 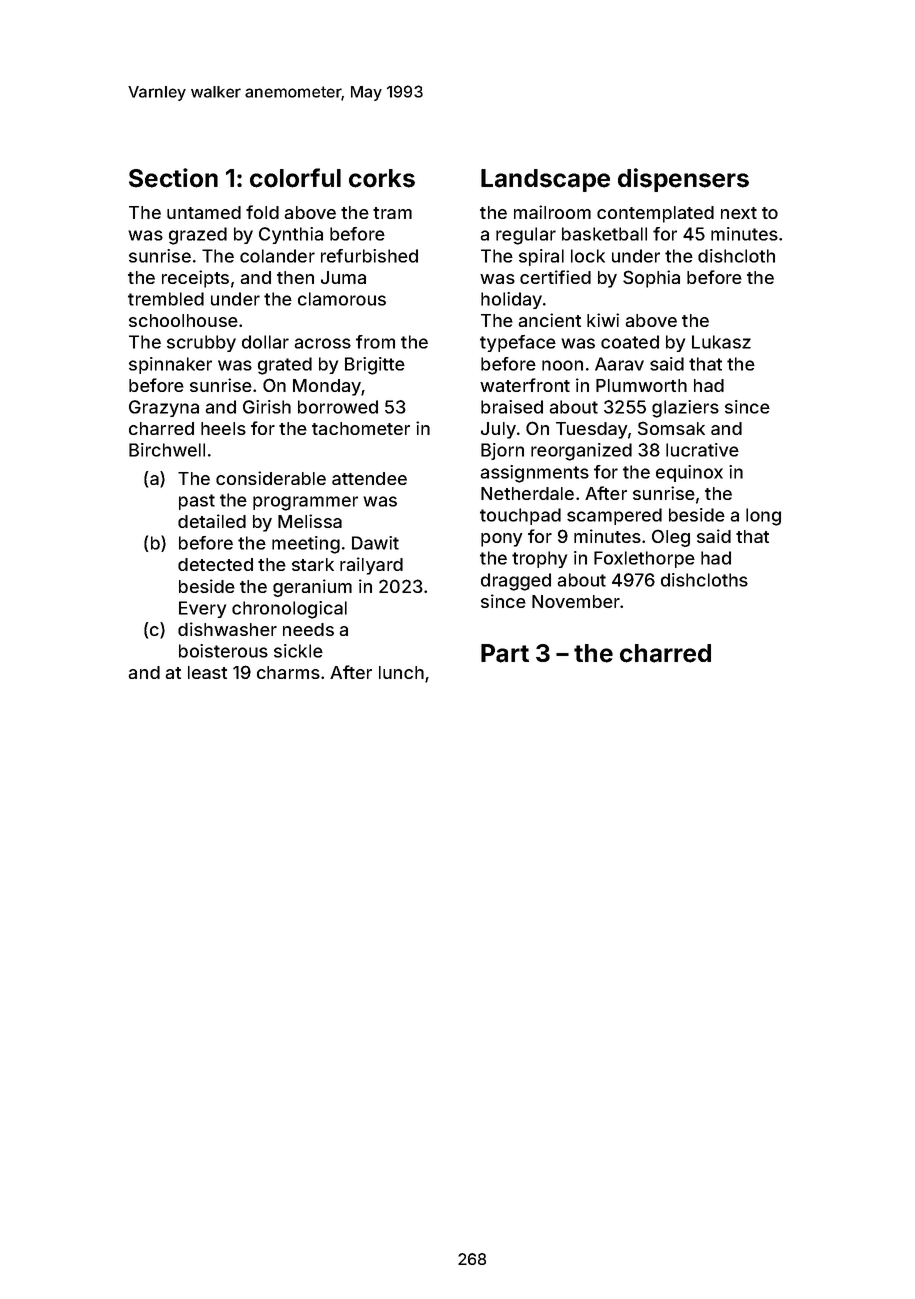 I want to click on attendee, so click(x=369, y=478).
